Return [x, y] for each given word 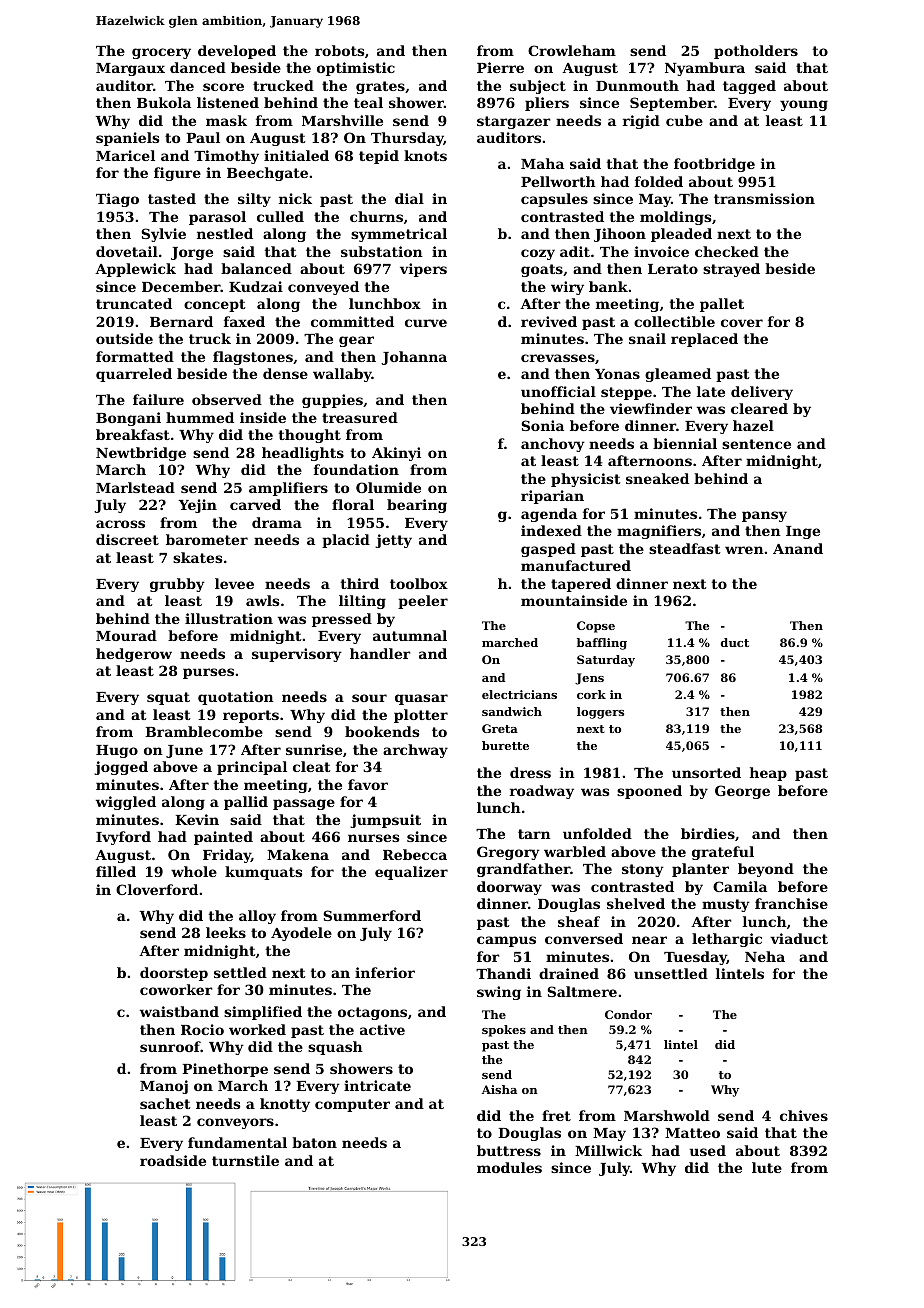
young [804, 105]
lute [767, 1167]
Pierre [500, 67]
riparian [552, 497]
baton [314, 1142]
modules [509, 1167]
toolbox [419, 583]
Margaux [130, 69]
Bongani [128, 419]
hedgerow [134, 655]
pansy [764, 516]
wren [744, 550]
